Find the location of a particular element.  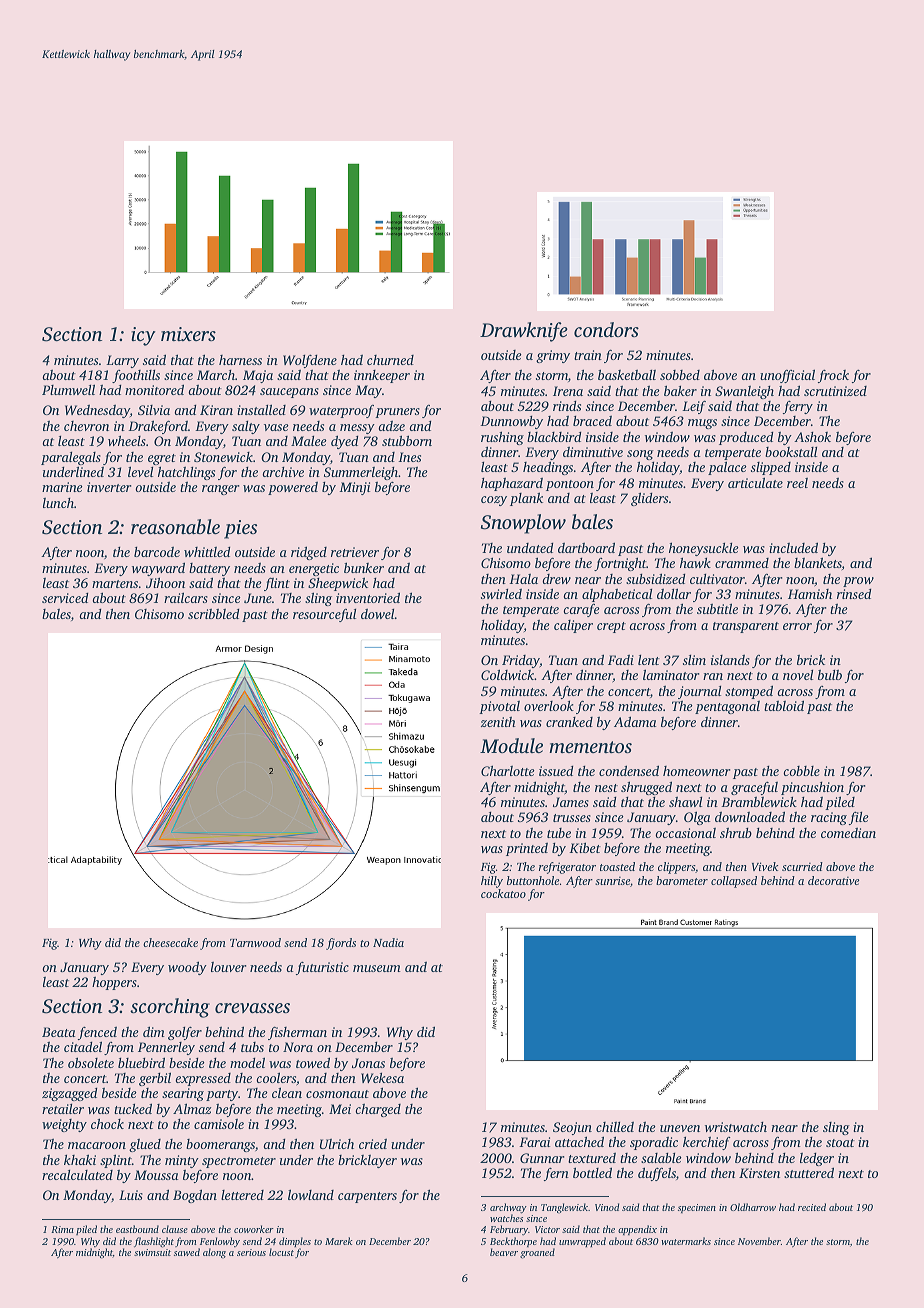

lunch is located at coordinates (58, 503).
